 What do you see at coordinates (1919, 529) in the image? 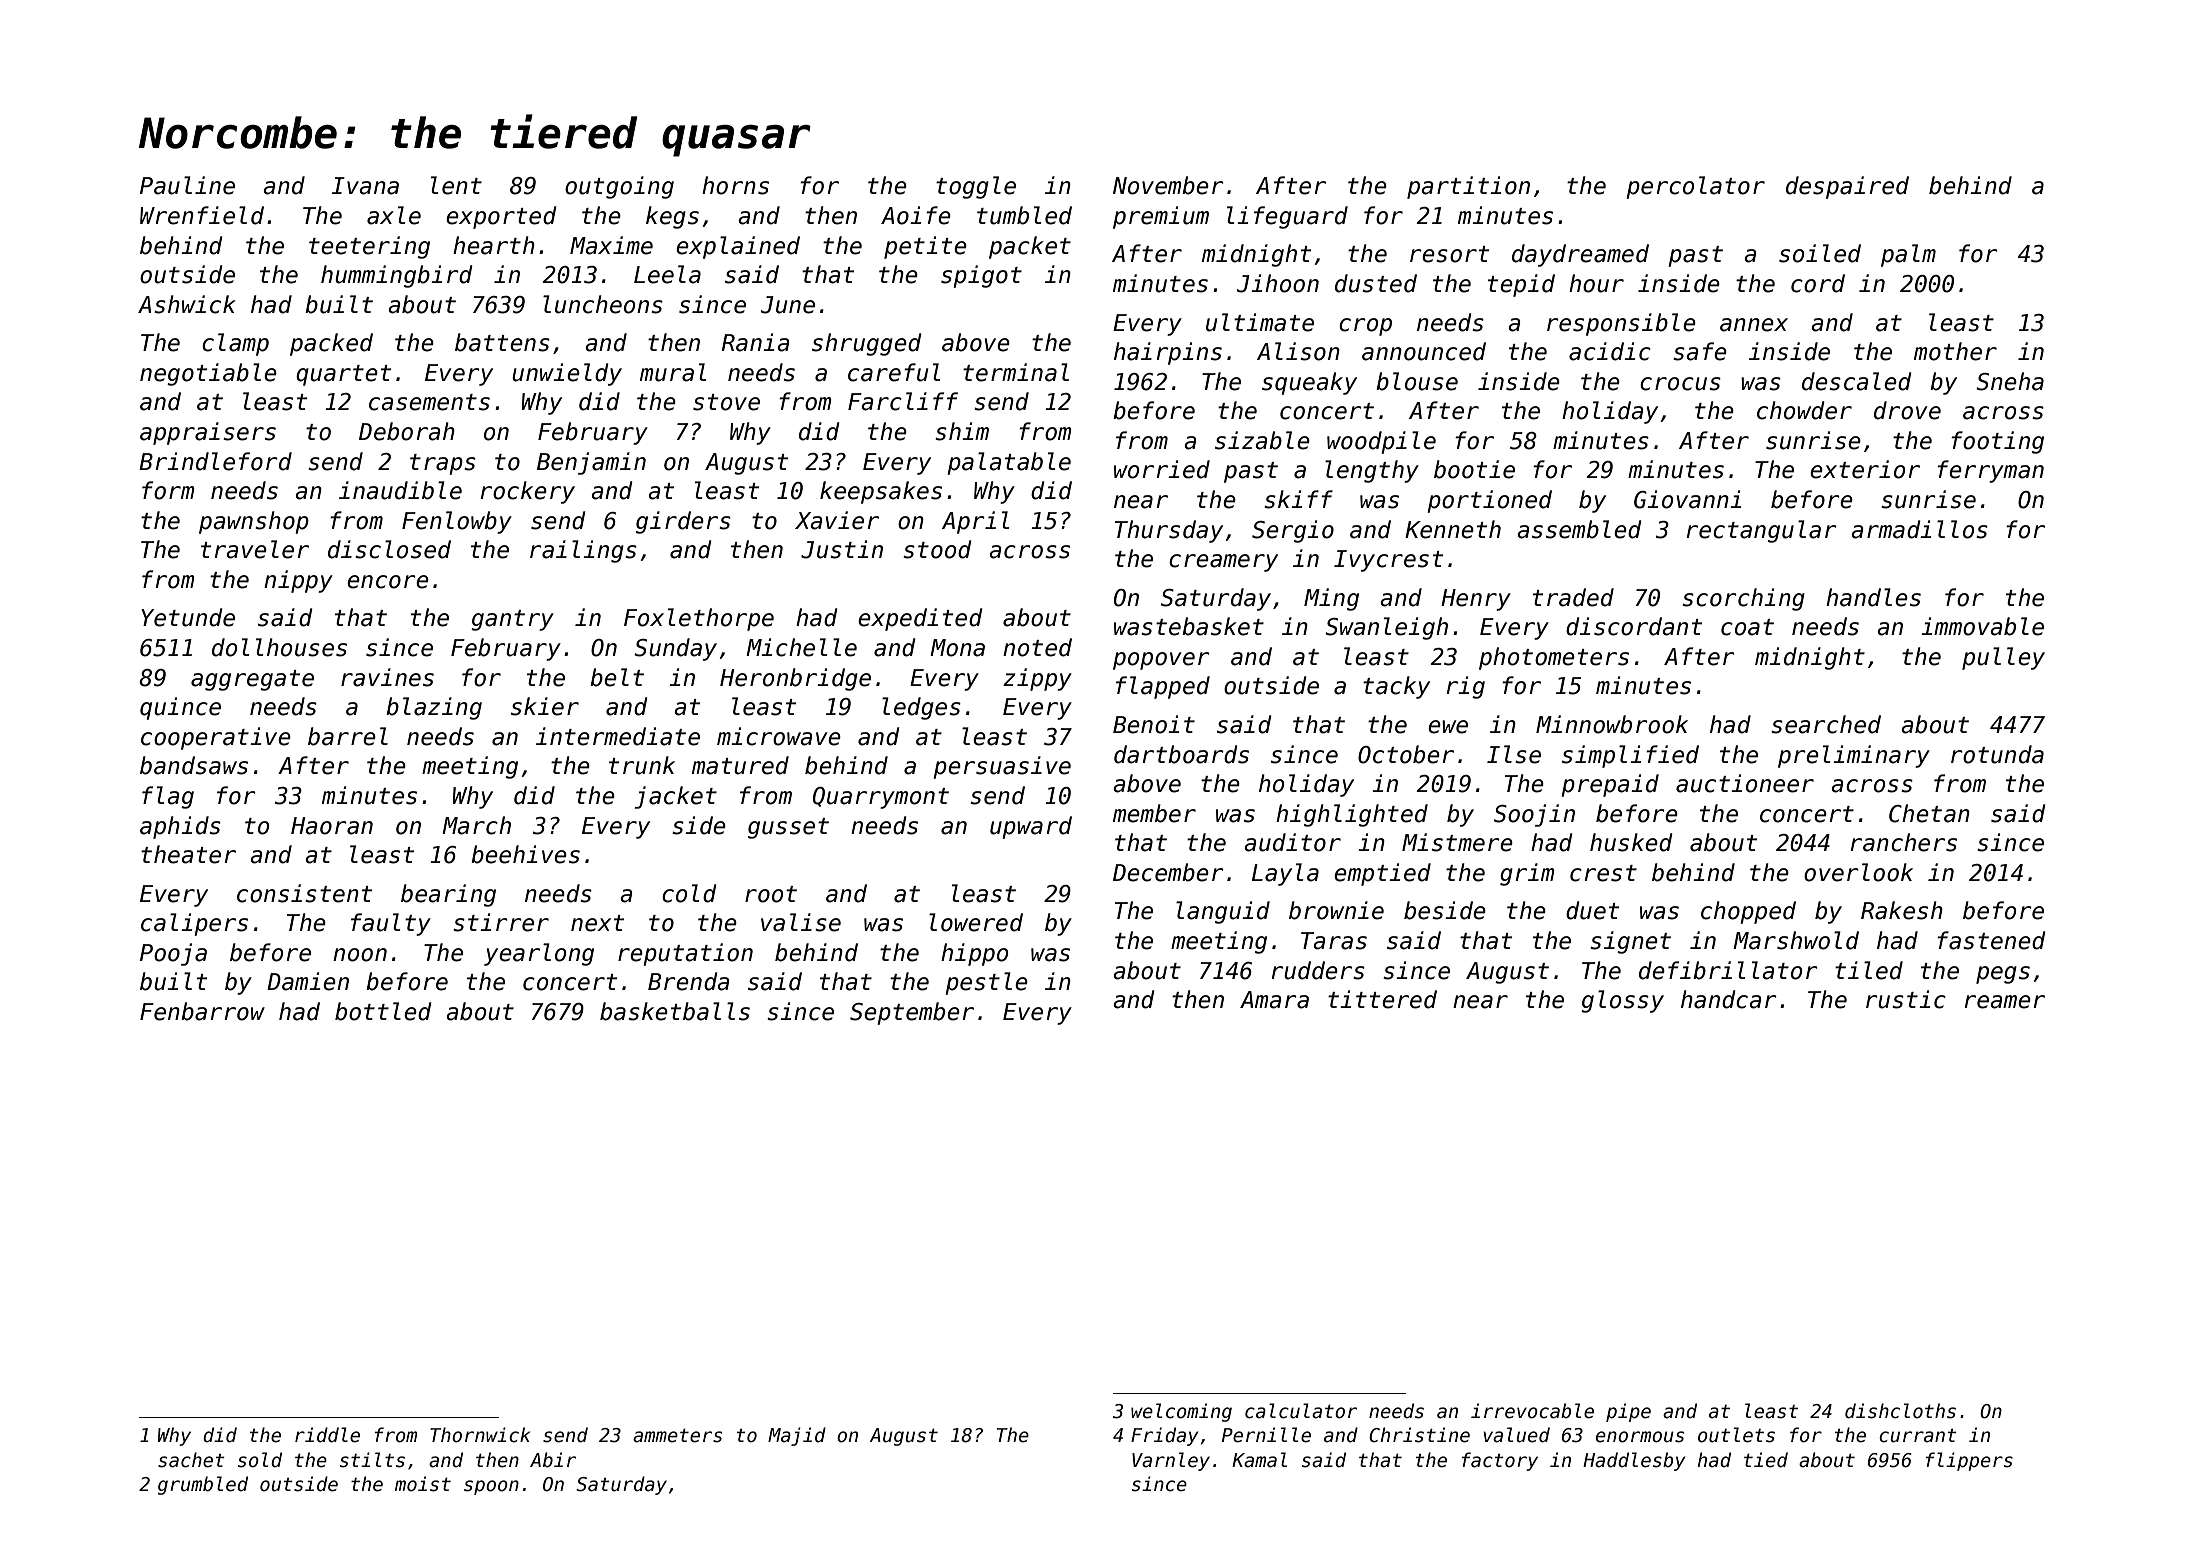
I see `armadillos` at bounding box center [1919, 529].
